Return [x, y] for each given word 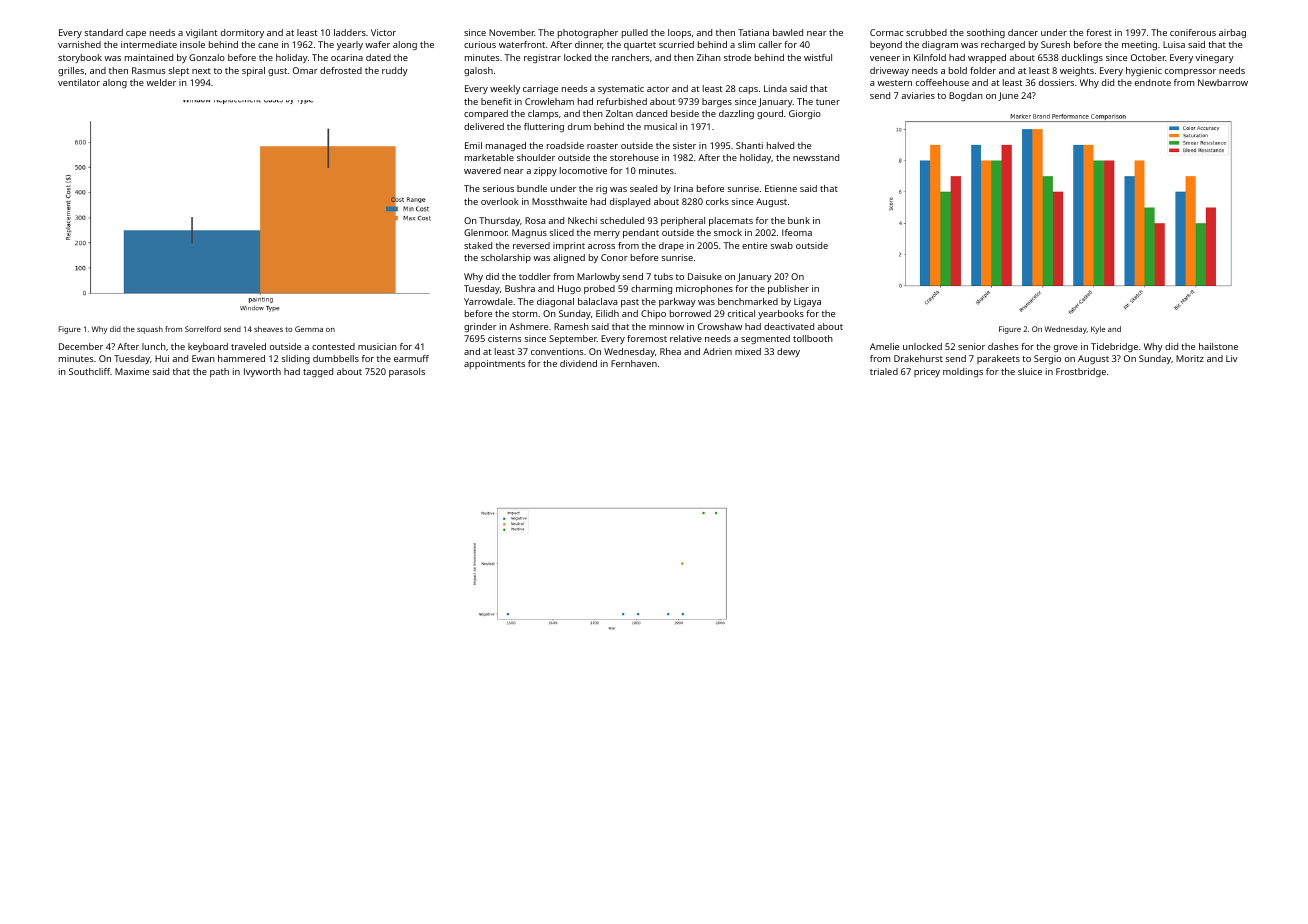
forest [1099, 32]
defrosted [341, 70]
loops [679, 33]
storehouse [634, 157]
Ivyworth [262, 372]
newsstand [816, 157]
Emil [473, 145]
